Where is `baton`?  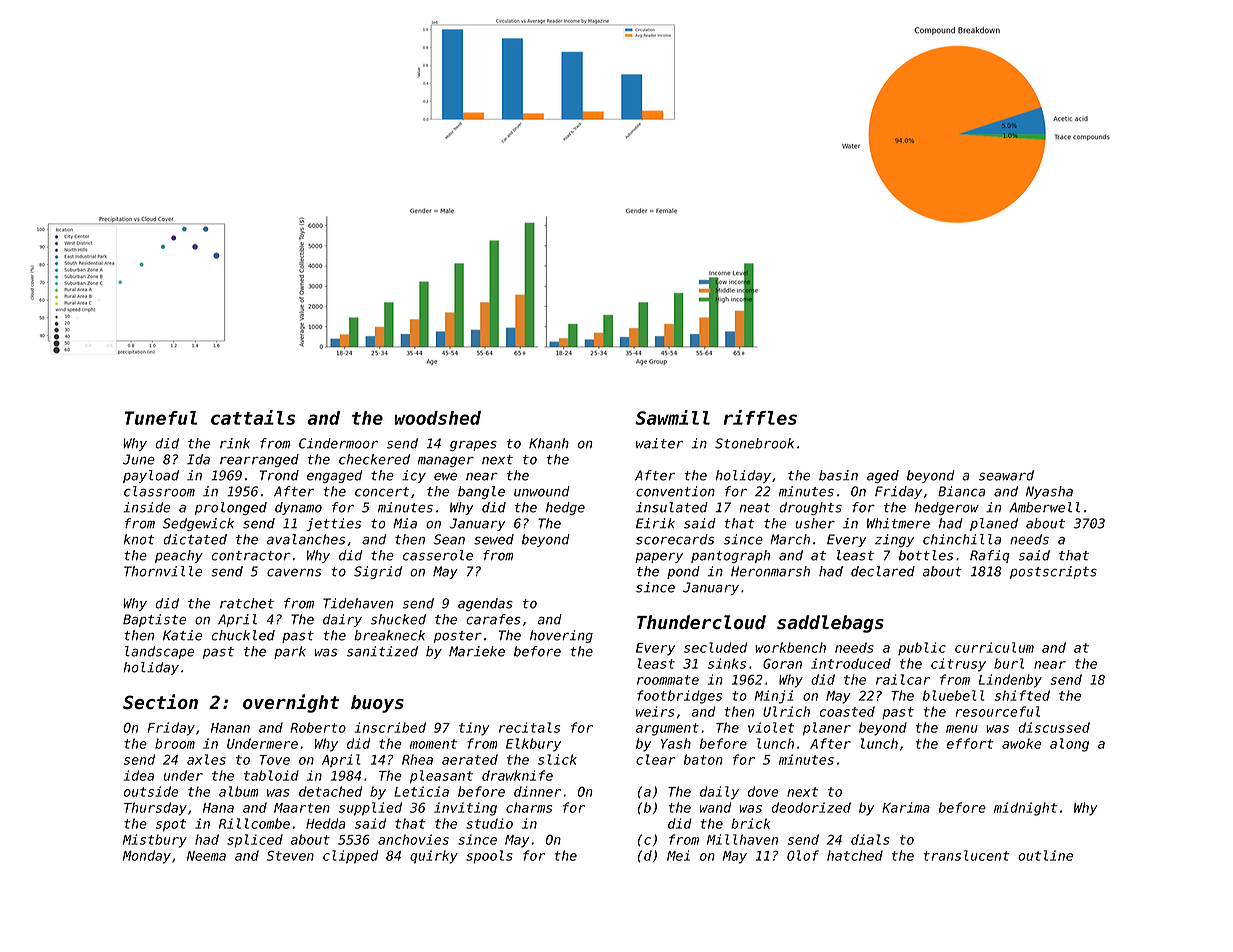 baton is located at coordinates (703, 759).
